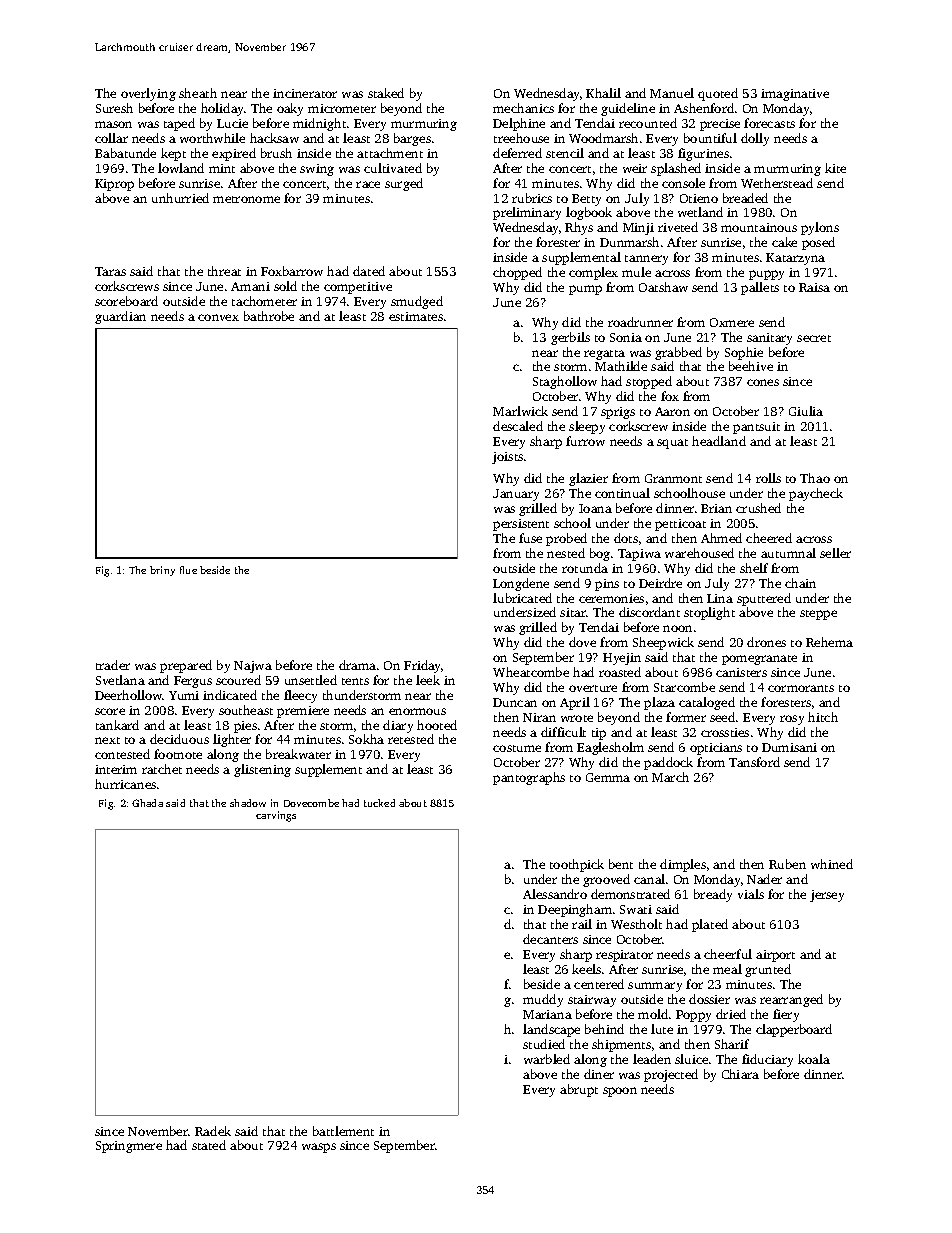  Describe the element at coordinates (592, 1001) in the document. I see `stairway` at that location.
